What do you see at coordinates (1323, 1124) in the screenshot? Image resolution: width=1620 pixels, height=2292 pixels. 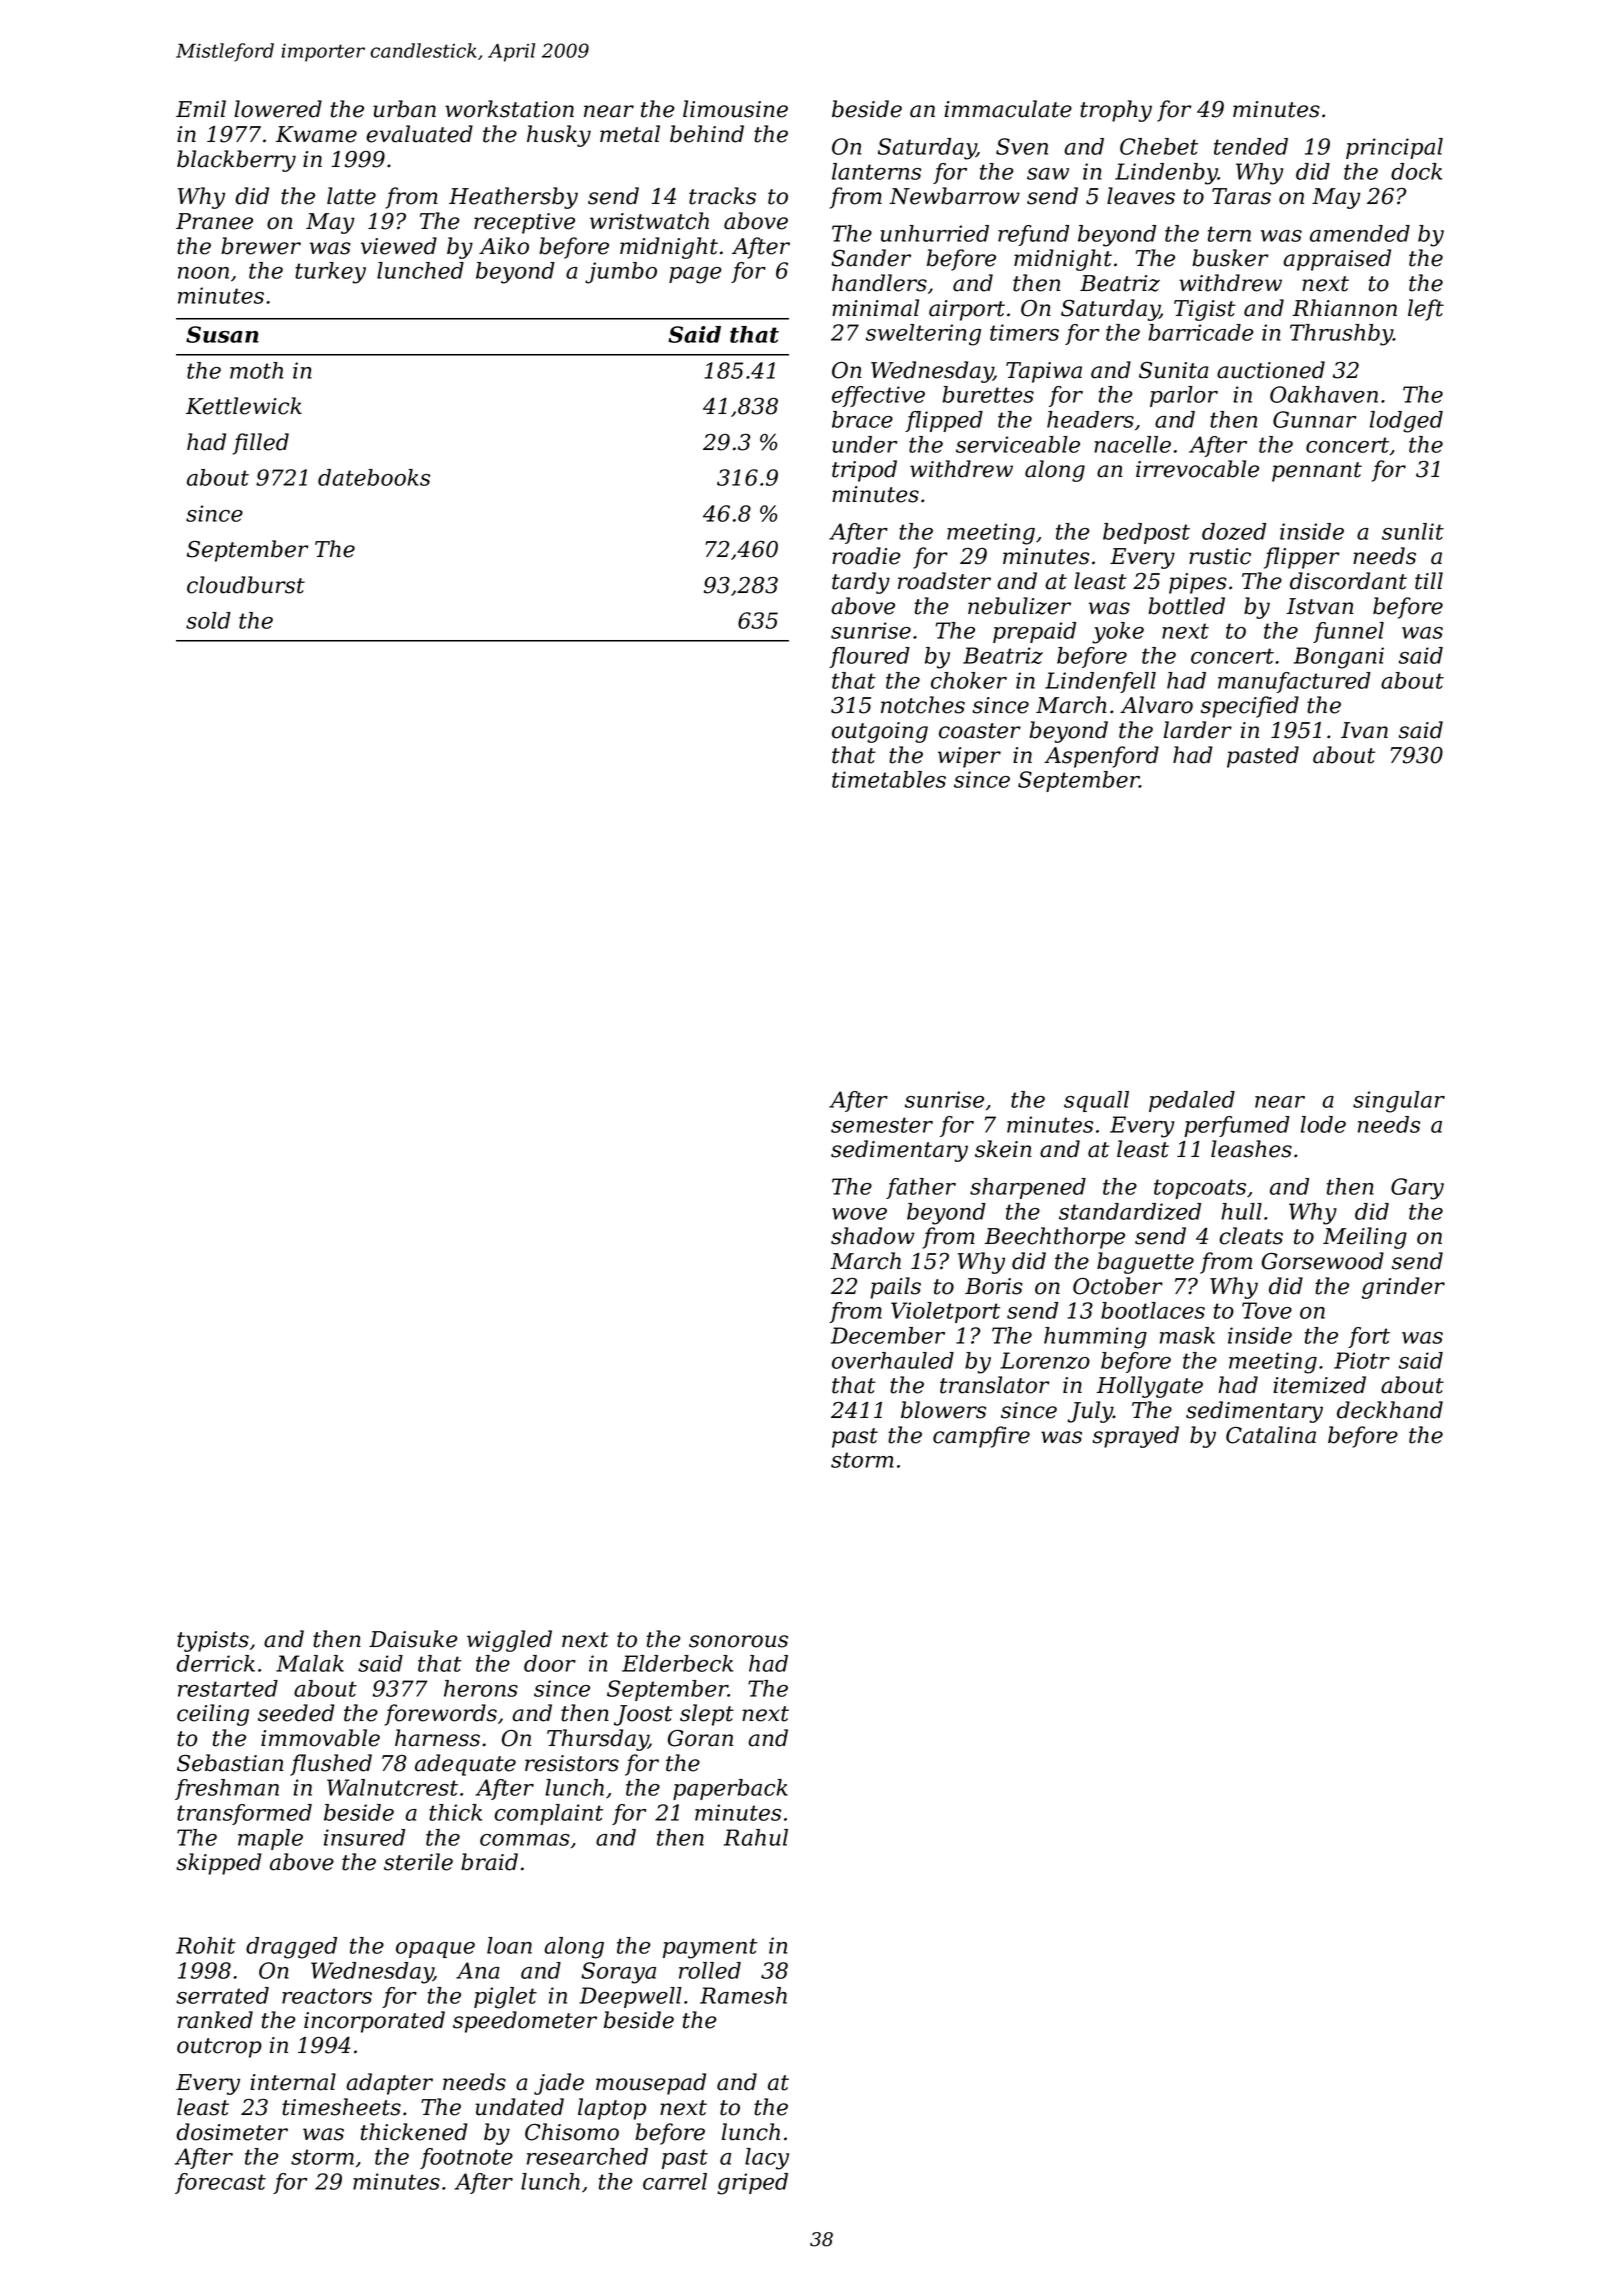 I see `lode` at bounding box center [1323, 1124].
